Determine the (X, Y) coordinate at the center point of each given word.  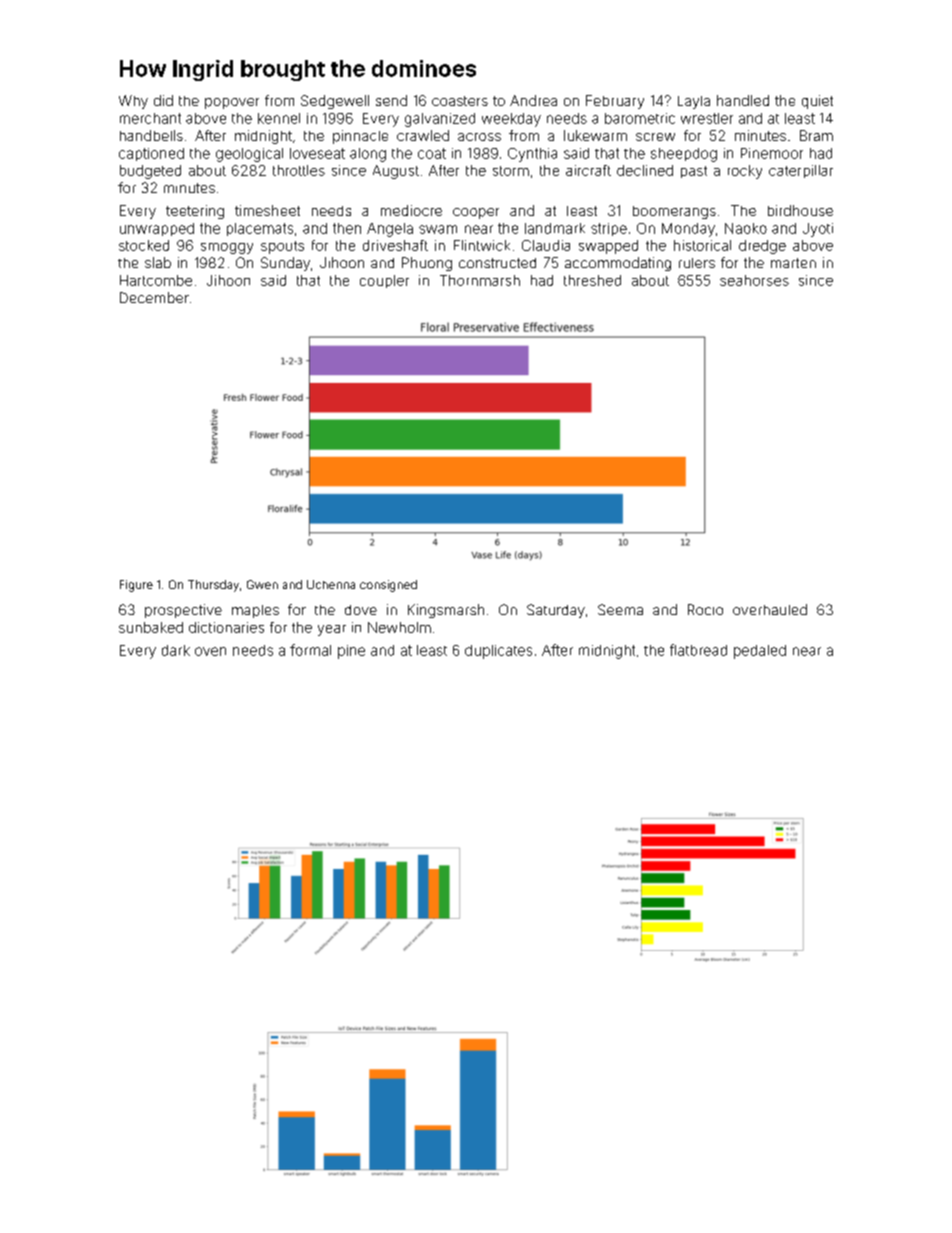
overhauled (770, 609)
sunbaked (151, 627)
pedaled (760, 652)
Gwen (262, 584)
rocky (745, 172)
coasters (460, 101)
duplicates (498, 652)
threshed (592, 280)
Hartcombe (156, 280)
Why (133, 102)
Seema (620, 609)
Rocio (705, 609)
